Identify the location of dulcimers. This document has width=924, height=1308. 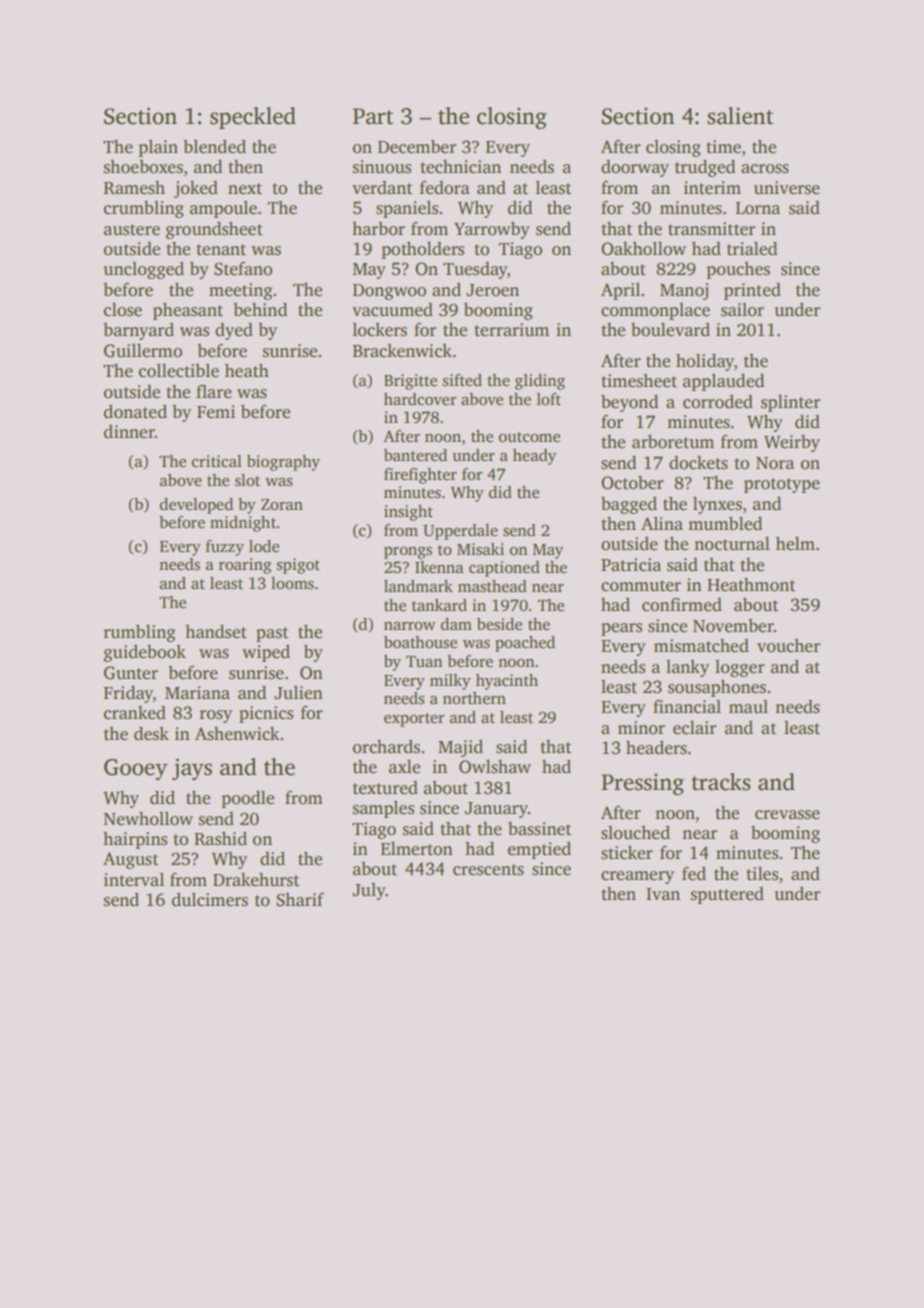
(210, 900).
